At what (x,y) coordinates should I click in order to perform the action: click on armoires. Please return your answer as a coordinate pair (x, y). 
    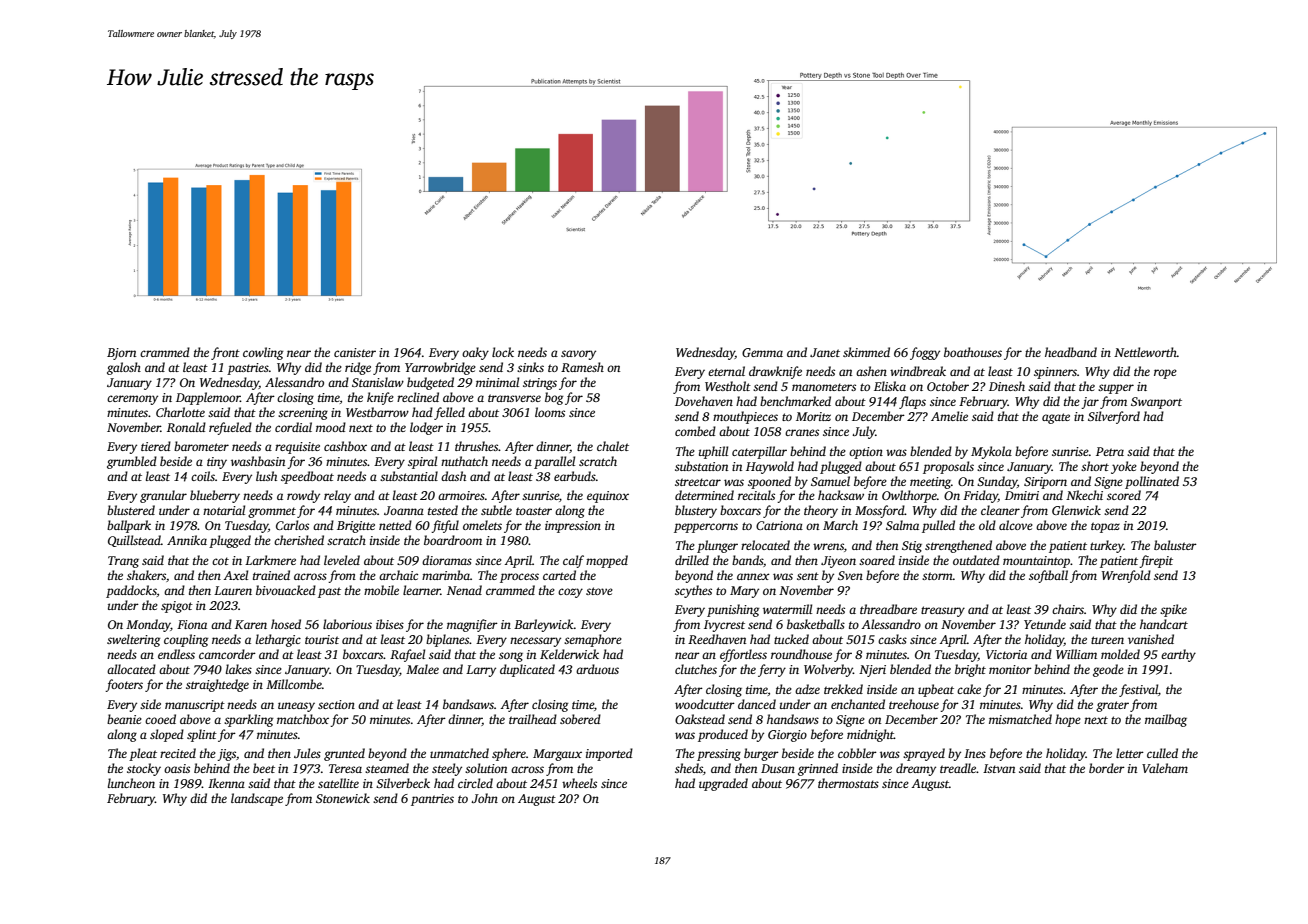
    Looking at the image, I should click on (461, 495).
